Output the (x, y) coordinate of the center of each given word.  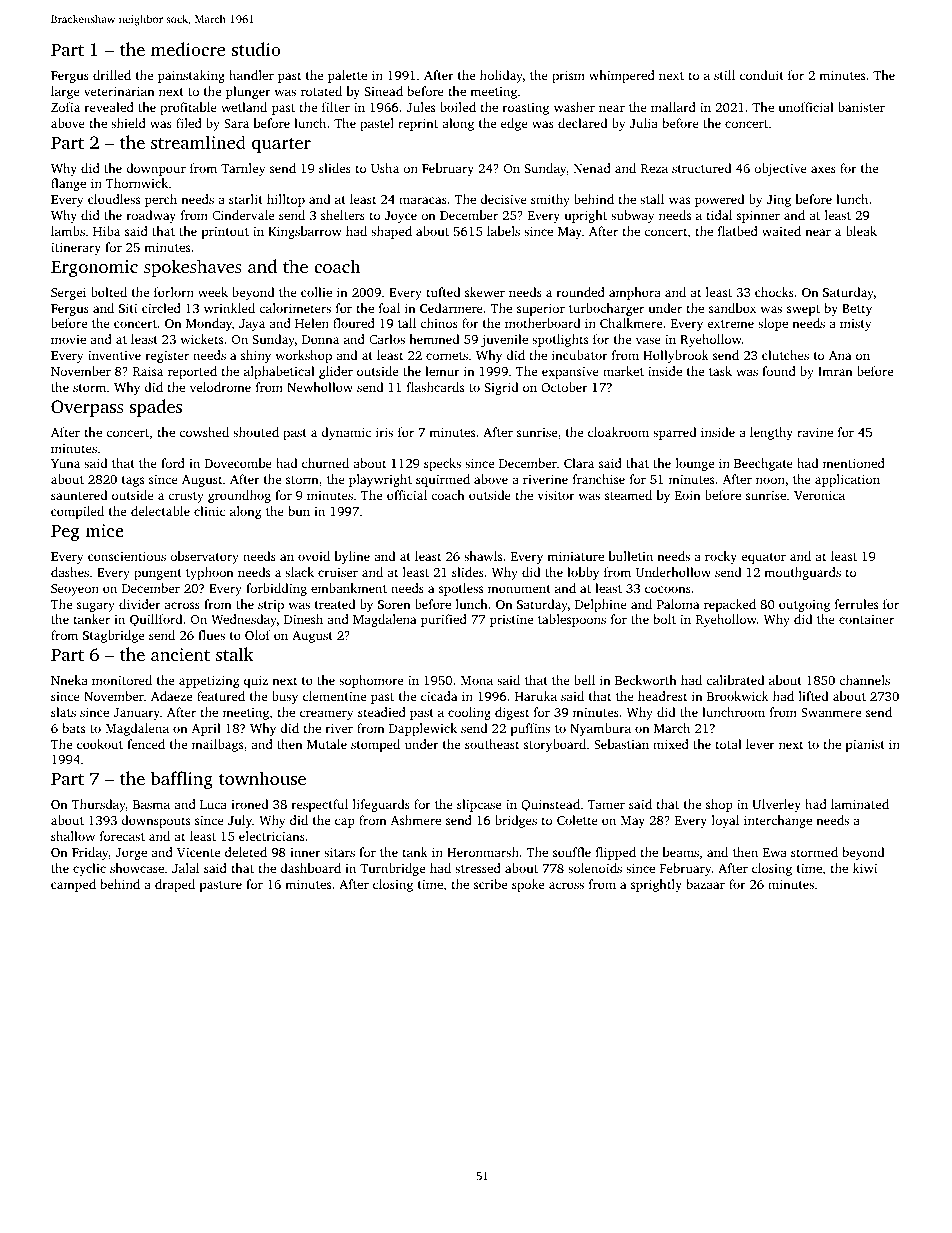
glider (336, 372)
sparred (674, 433)
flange (68, 184)
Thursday (99, 805)
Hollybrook (676, 356)
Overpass (87, 408)
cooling (469, 713)
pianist (865, 746)
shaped (391, 232)
